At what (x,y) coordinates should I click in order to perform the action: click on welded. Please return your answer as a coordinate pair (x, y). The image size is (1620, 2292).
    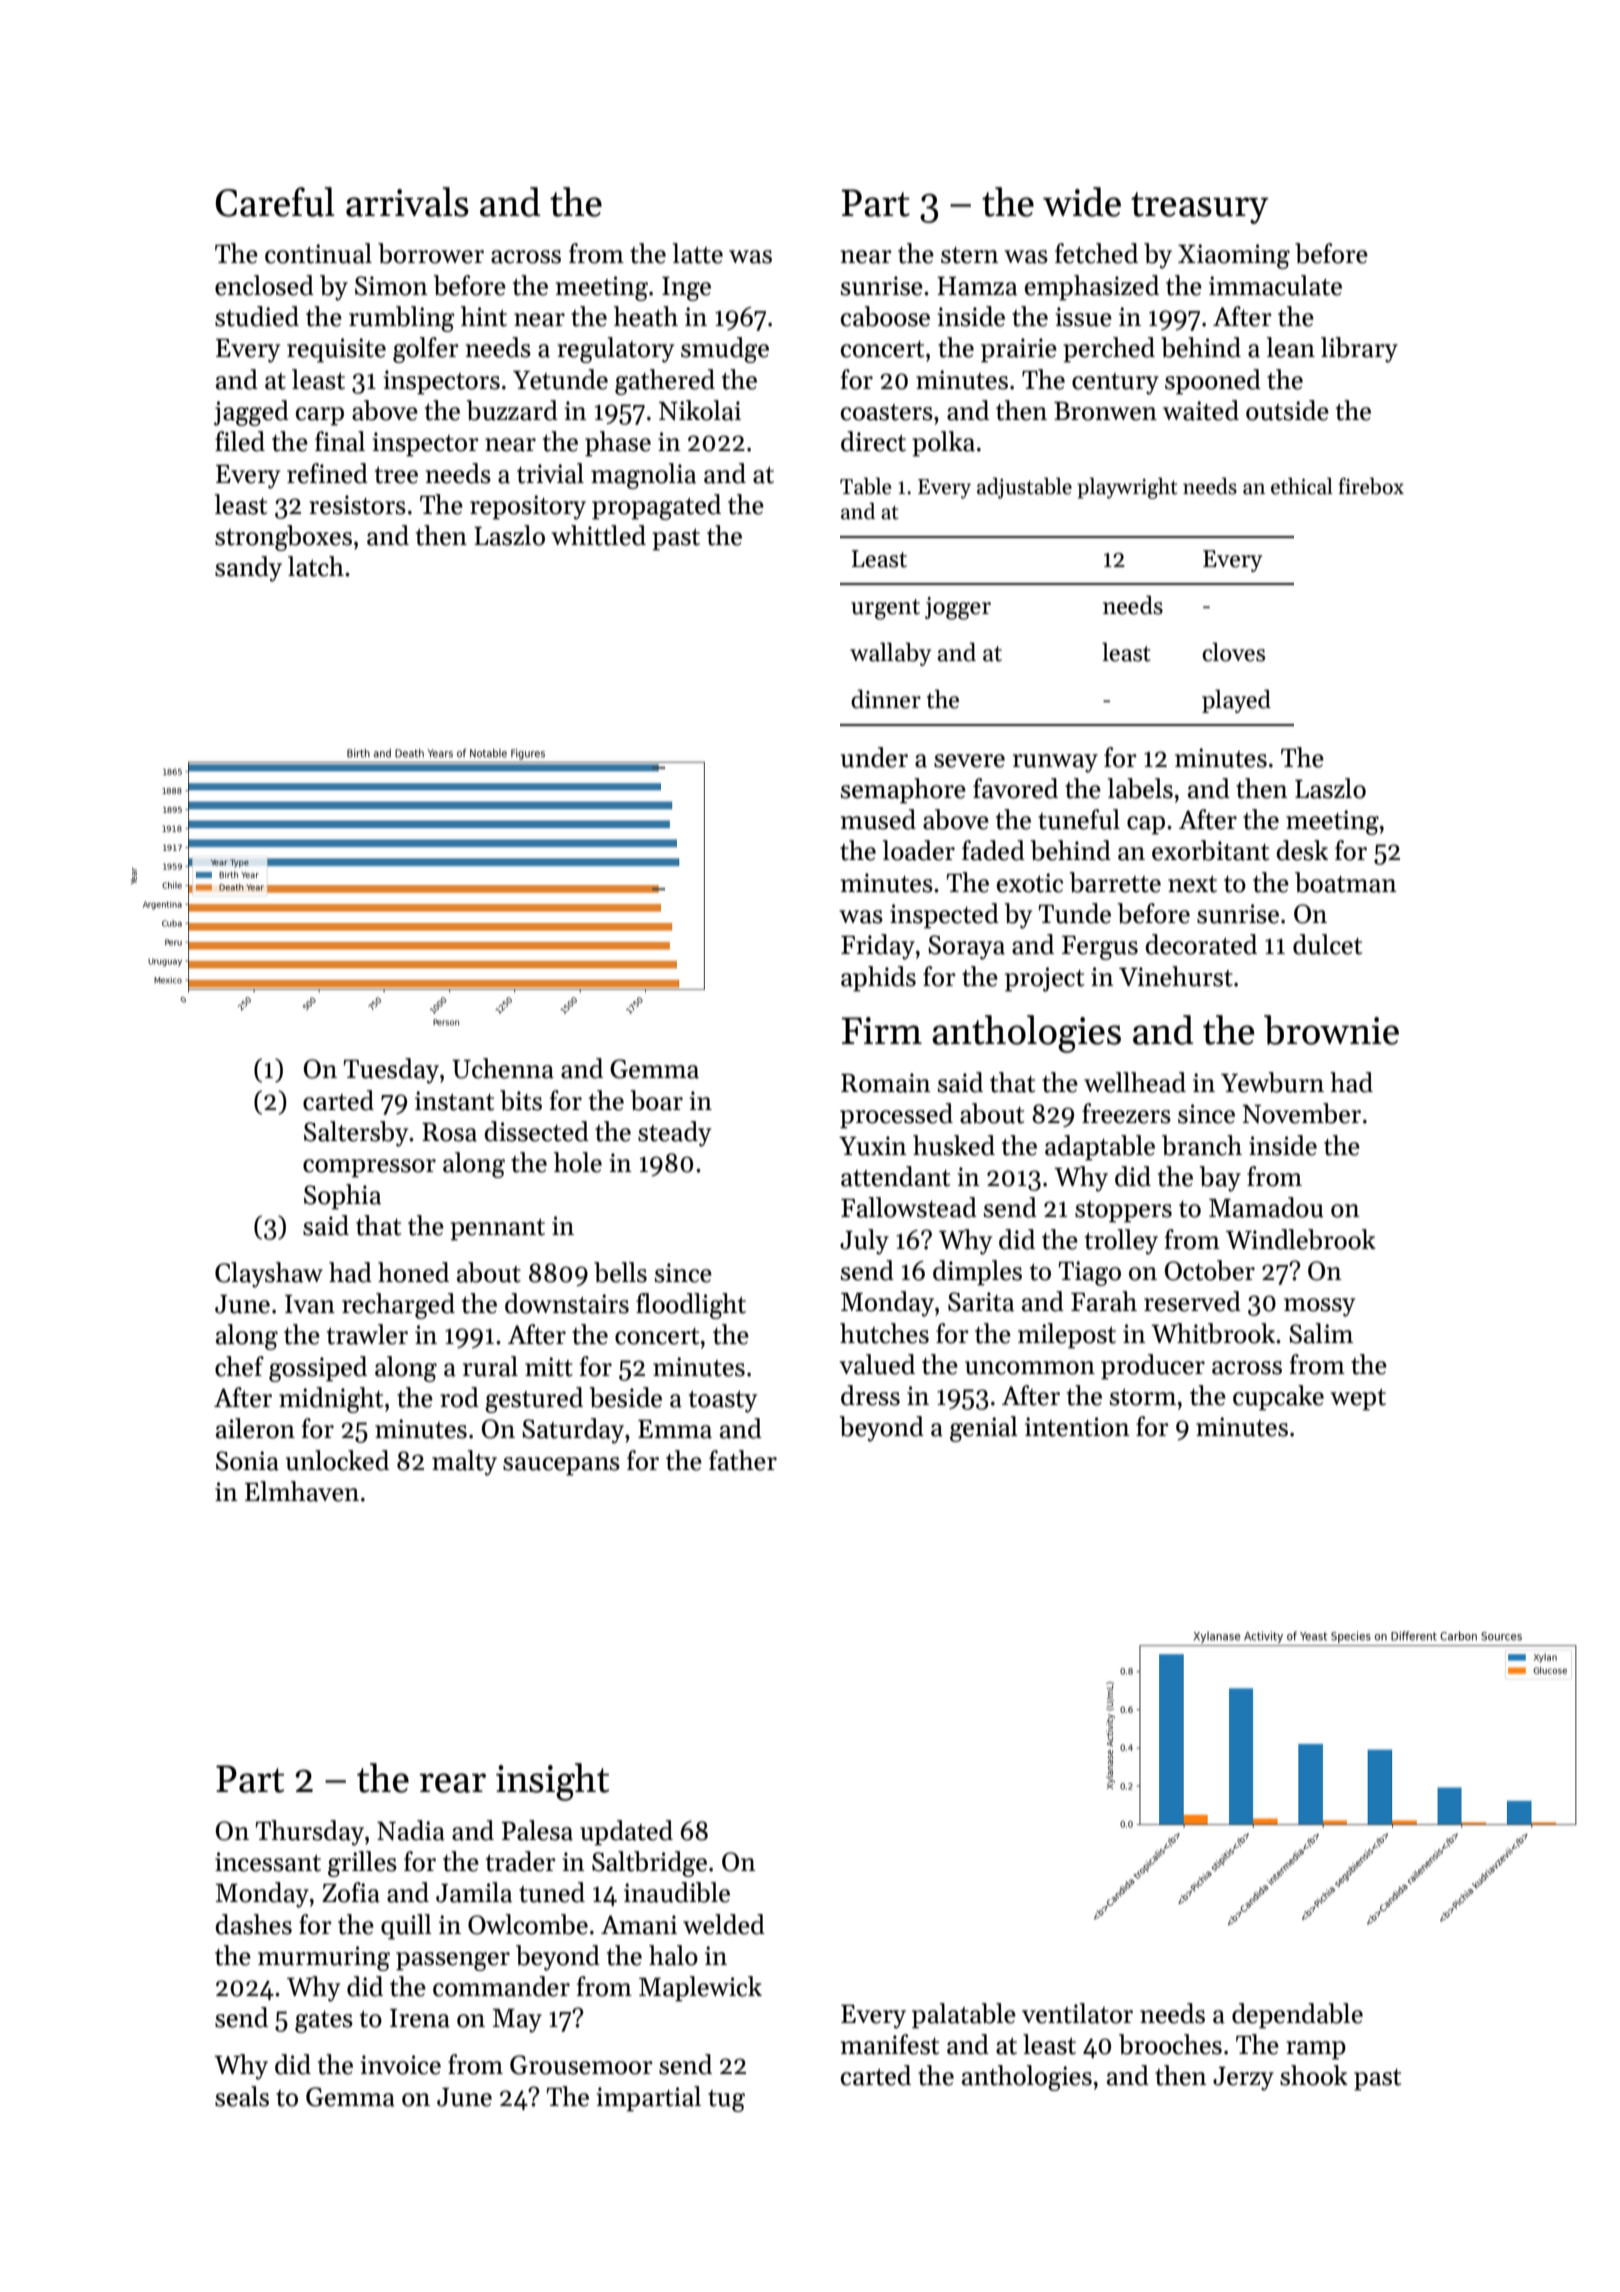
    Looking at the image, I should click on (724, 1924).
